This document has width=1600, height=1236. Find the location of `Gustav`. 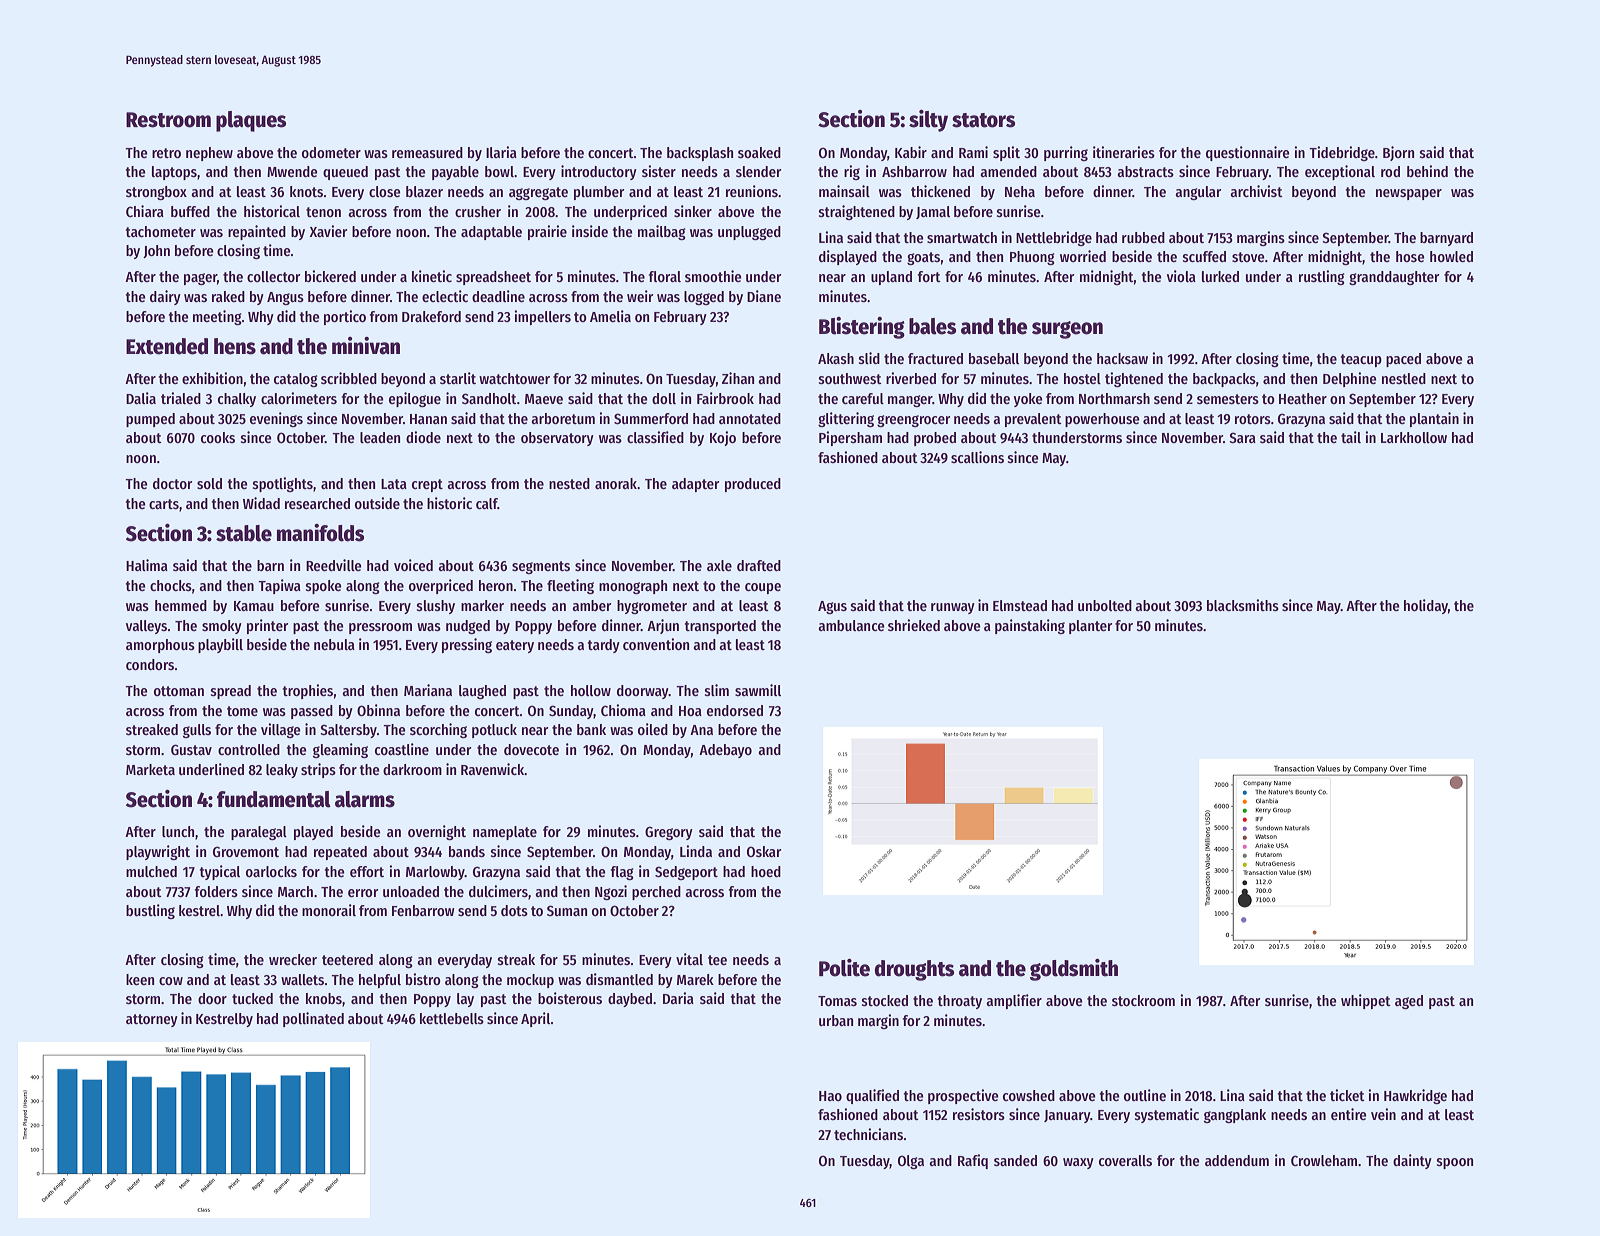

Gustav is located at coordinates (191, 749).
